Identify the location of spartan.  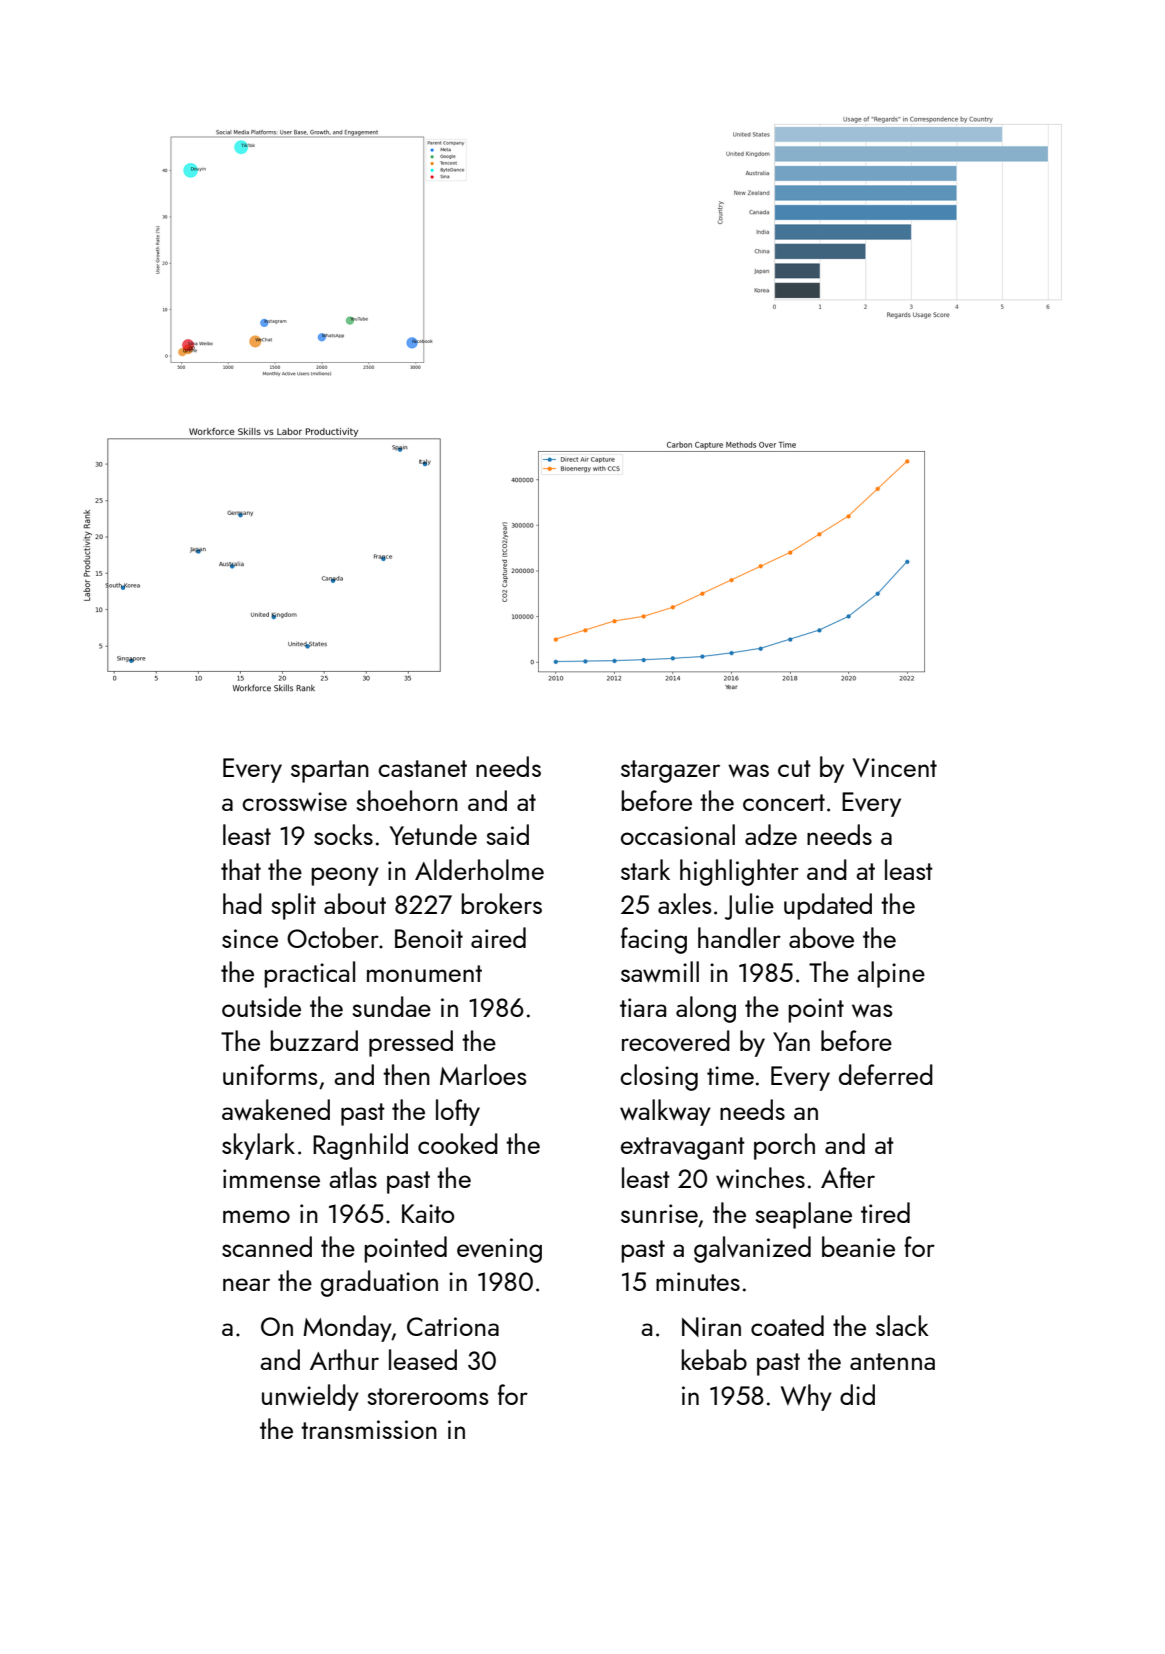
(330, 771).
